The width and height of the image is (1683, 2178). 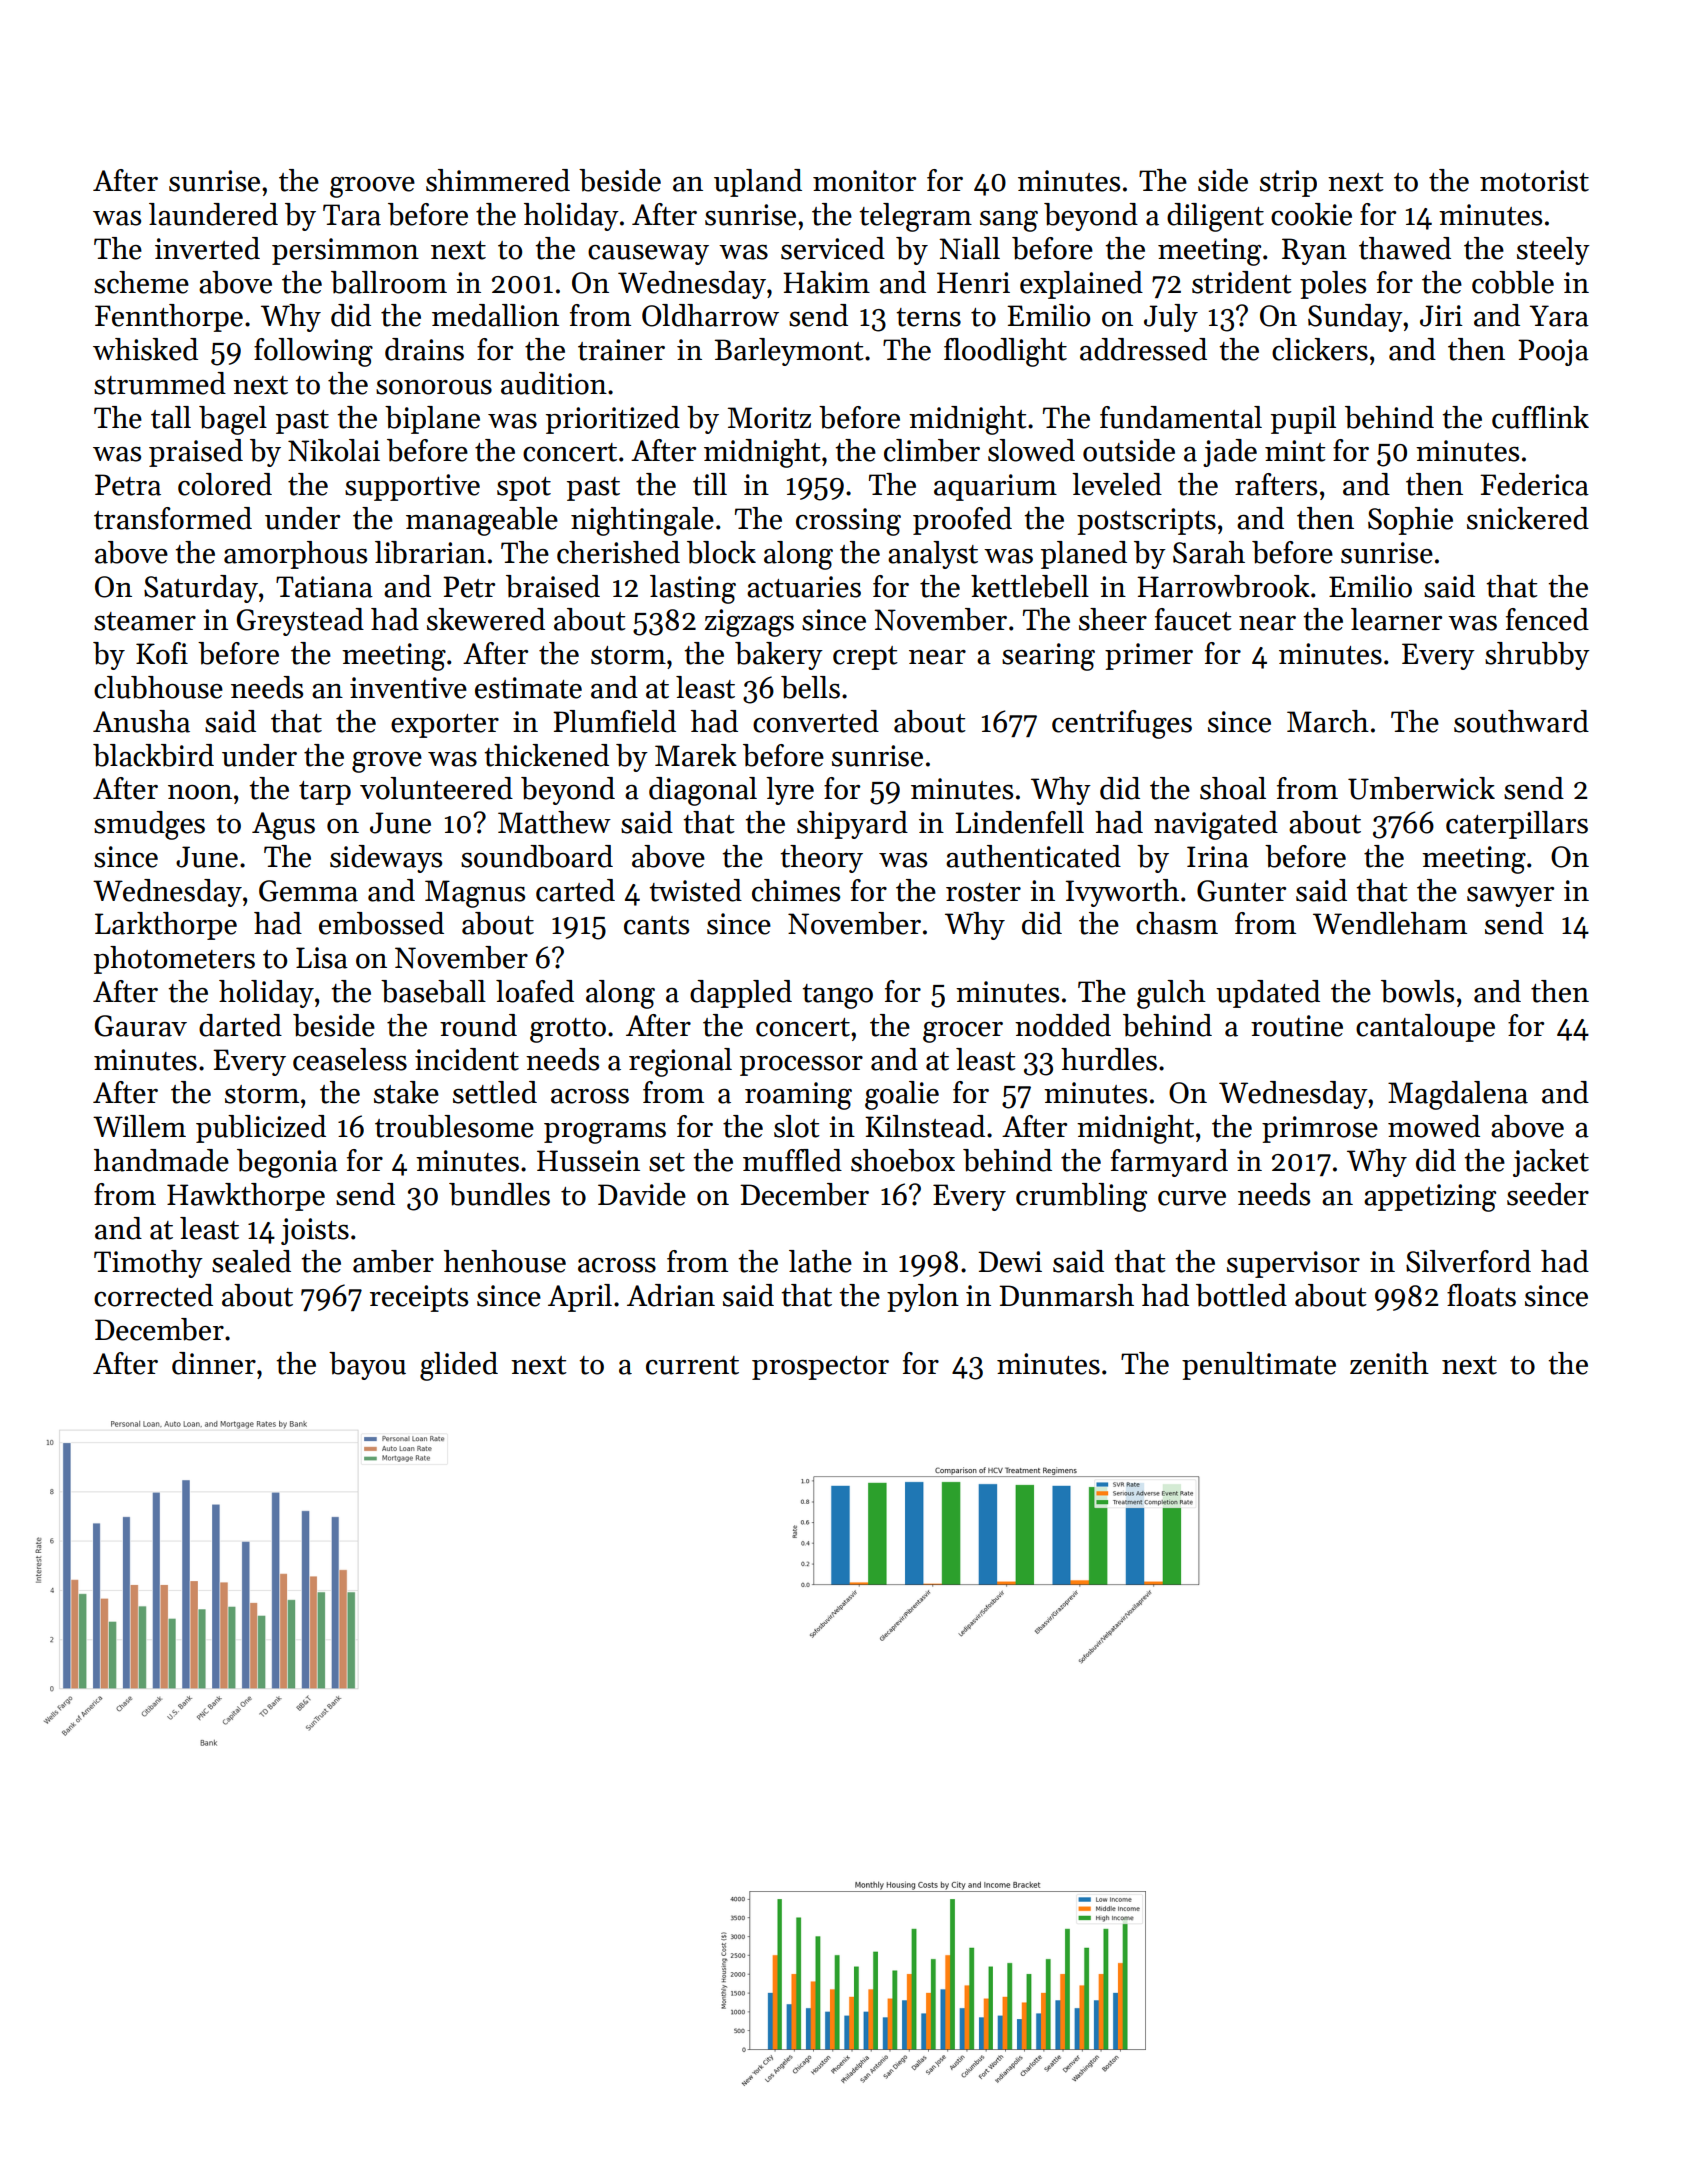 I want to click on monitor, so click(x=864, y=181).
